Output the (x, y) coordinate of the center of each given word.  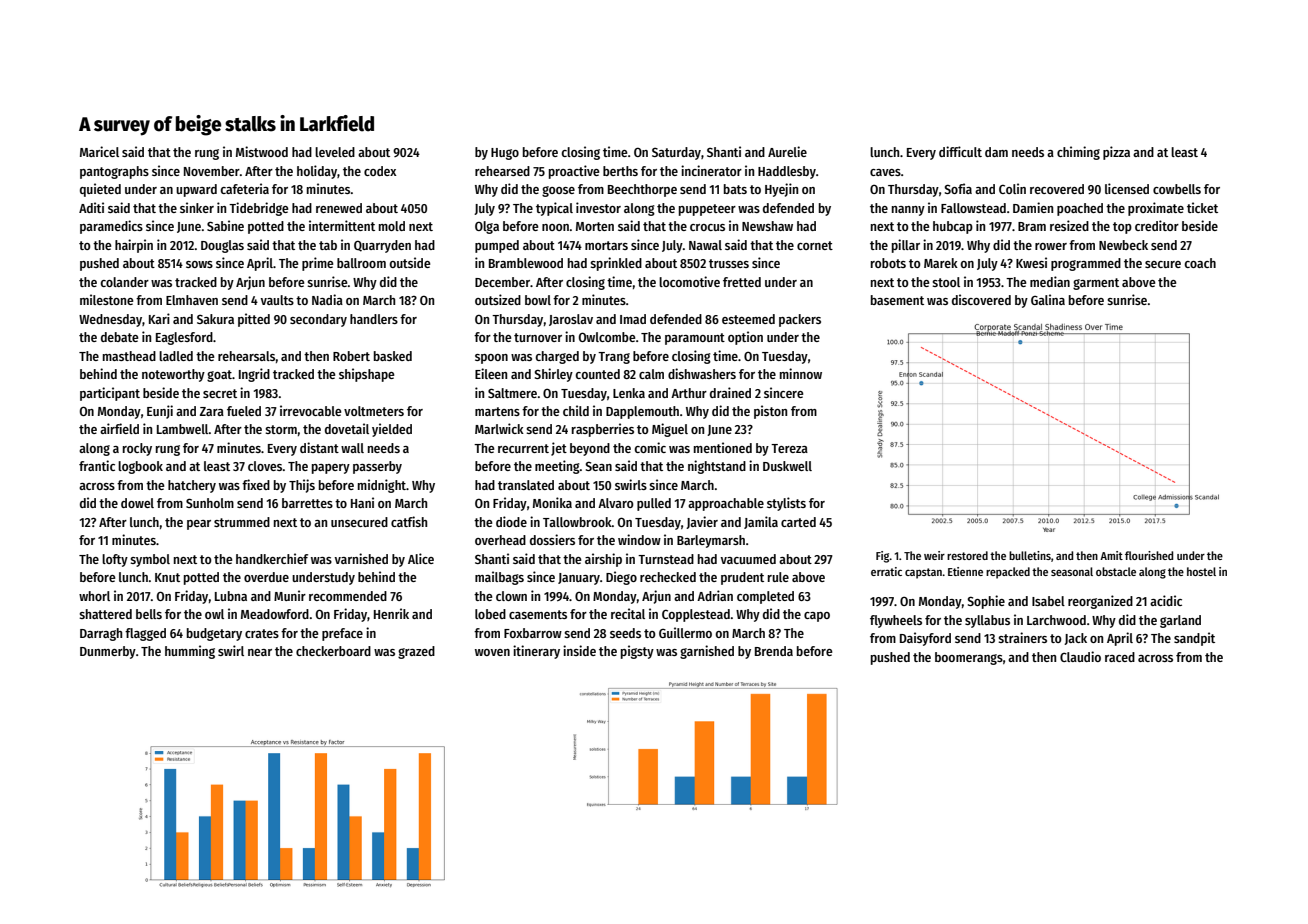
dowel (137, 503)
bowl (538, 300)
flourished (1149, 555)
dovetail (347, 428)
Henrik (391, 613)
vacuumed (748, 559)
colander (124, 282)
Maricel (99, 151)
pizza (1116, 153)
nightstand (717, 467)
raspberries (603, 430)
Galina (1048, 299)
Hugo (505, 154)
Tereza (789, 448)
